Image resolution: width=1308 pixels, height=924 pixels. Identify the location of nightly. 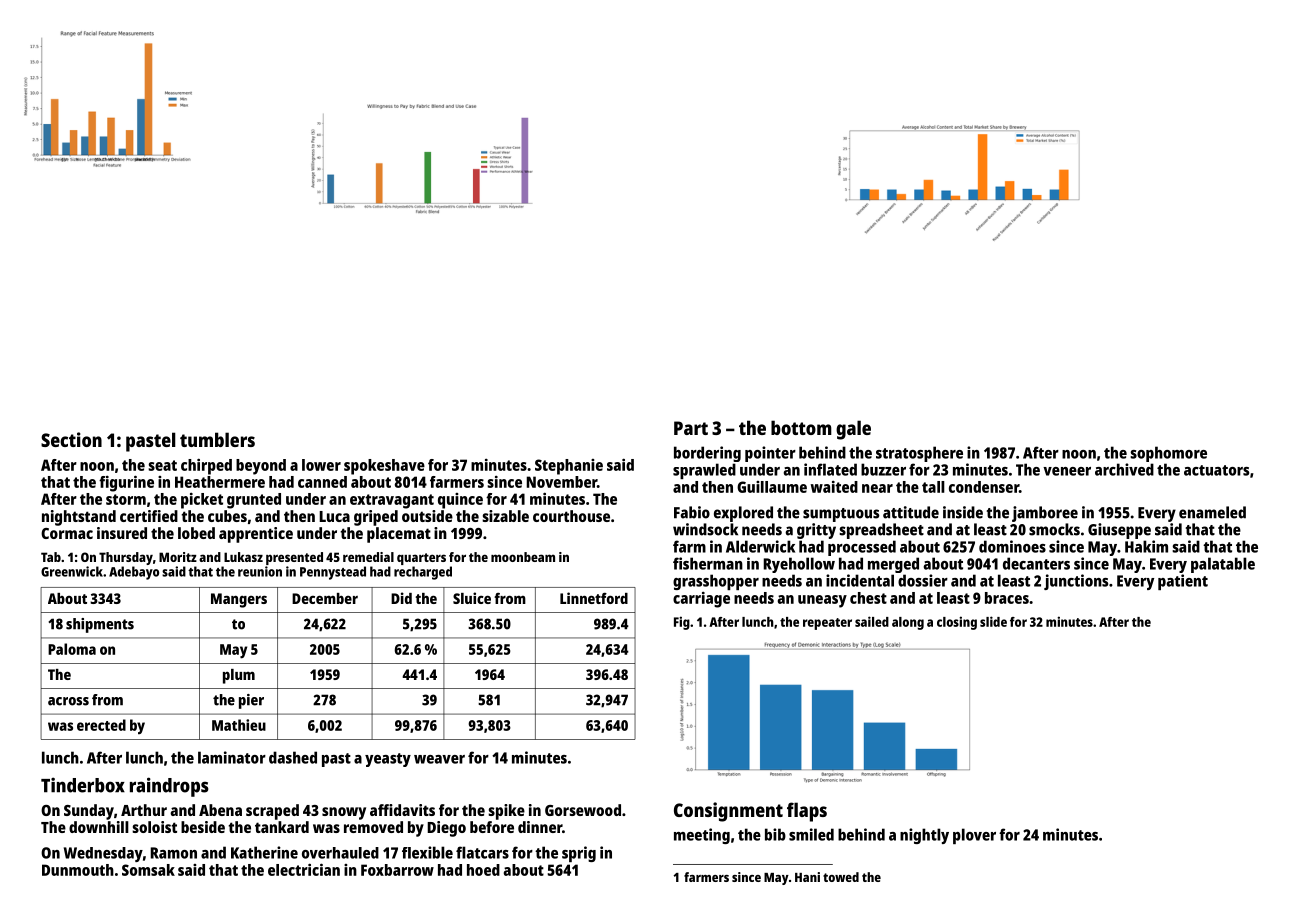
(924, 836).
